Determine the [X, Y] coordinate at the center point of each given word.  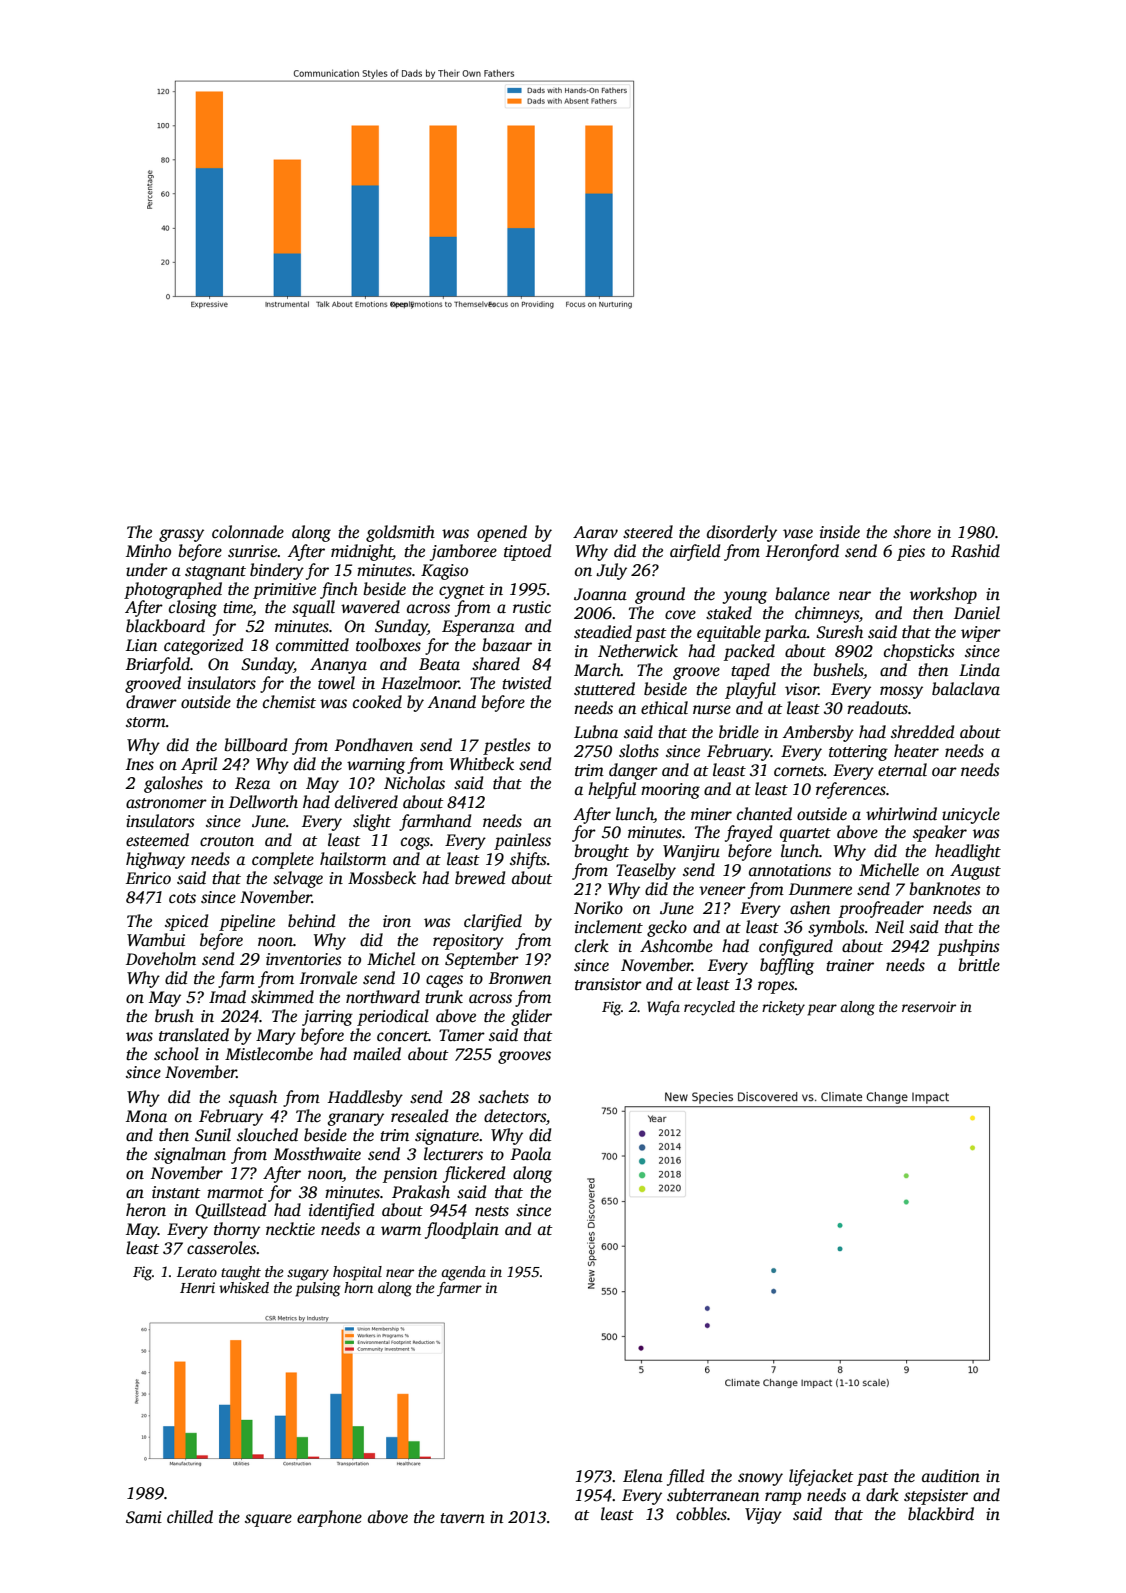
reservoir [929, 1006]
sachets [503, 1097]
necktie [290, 1229]
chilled [190, 1516]
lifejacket [821, 1477]
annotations [790, 870]
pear [822, 1010]
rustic [532, 607]
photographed [173, 590]
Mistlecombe [269, 1054]
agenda [463, 1273]
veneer [722, 891]
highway [155, 860]
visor [802, 689]
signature [447, 1137]
